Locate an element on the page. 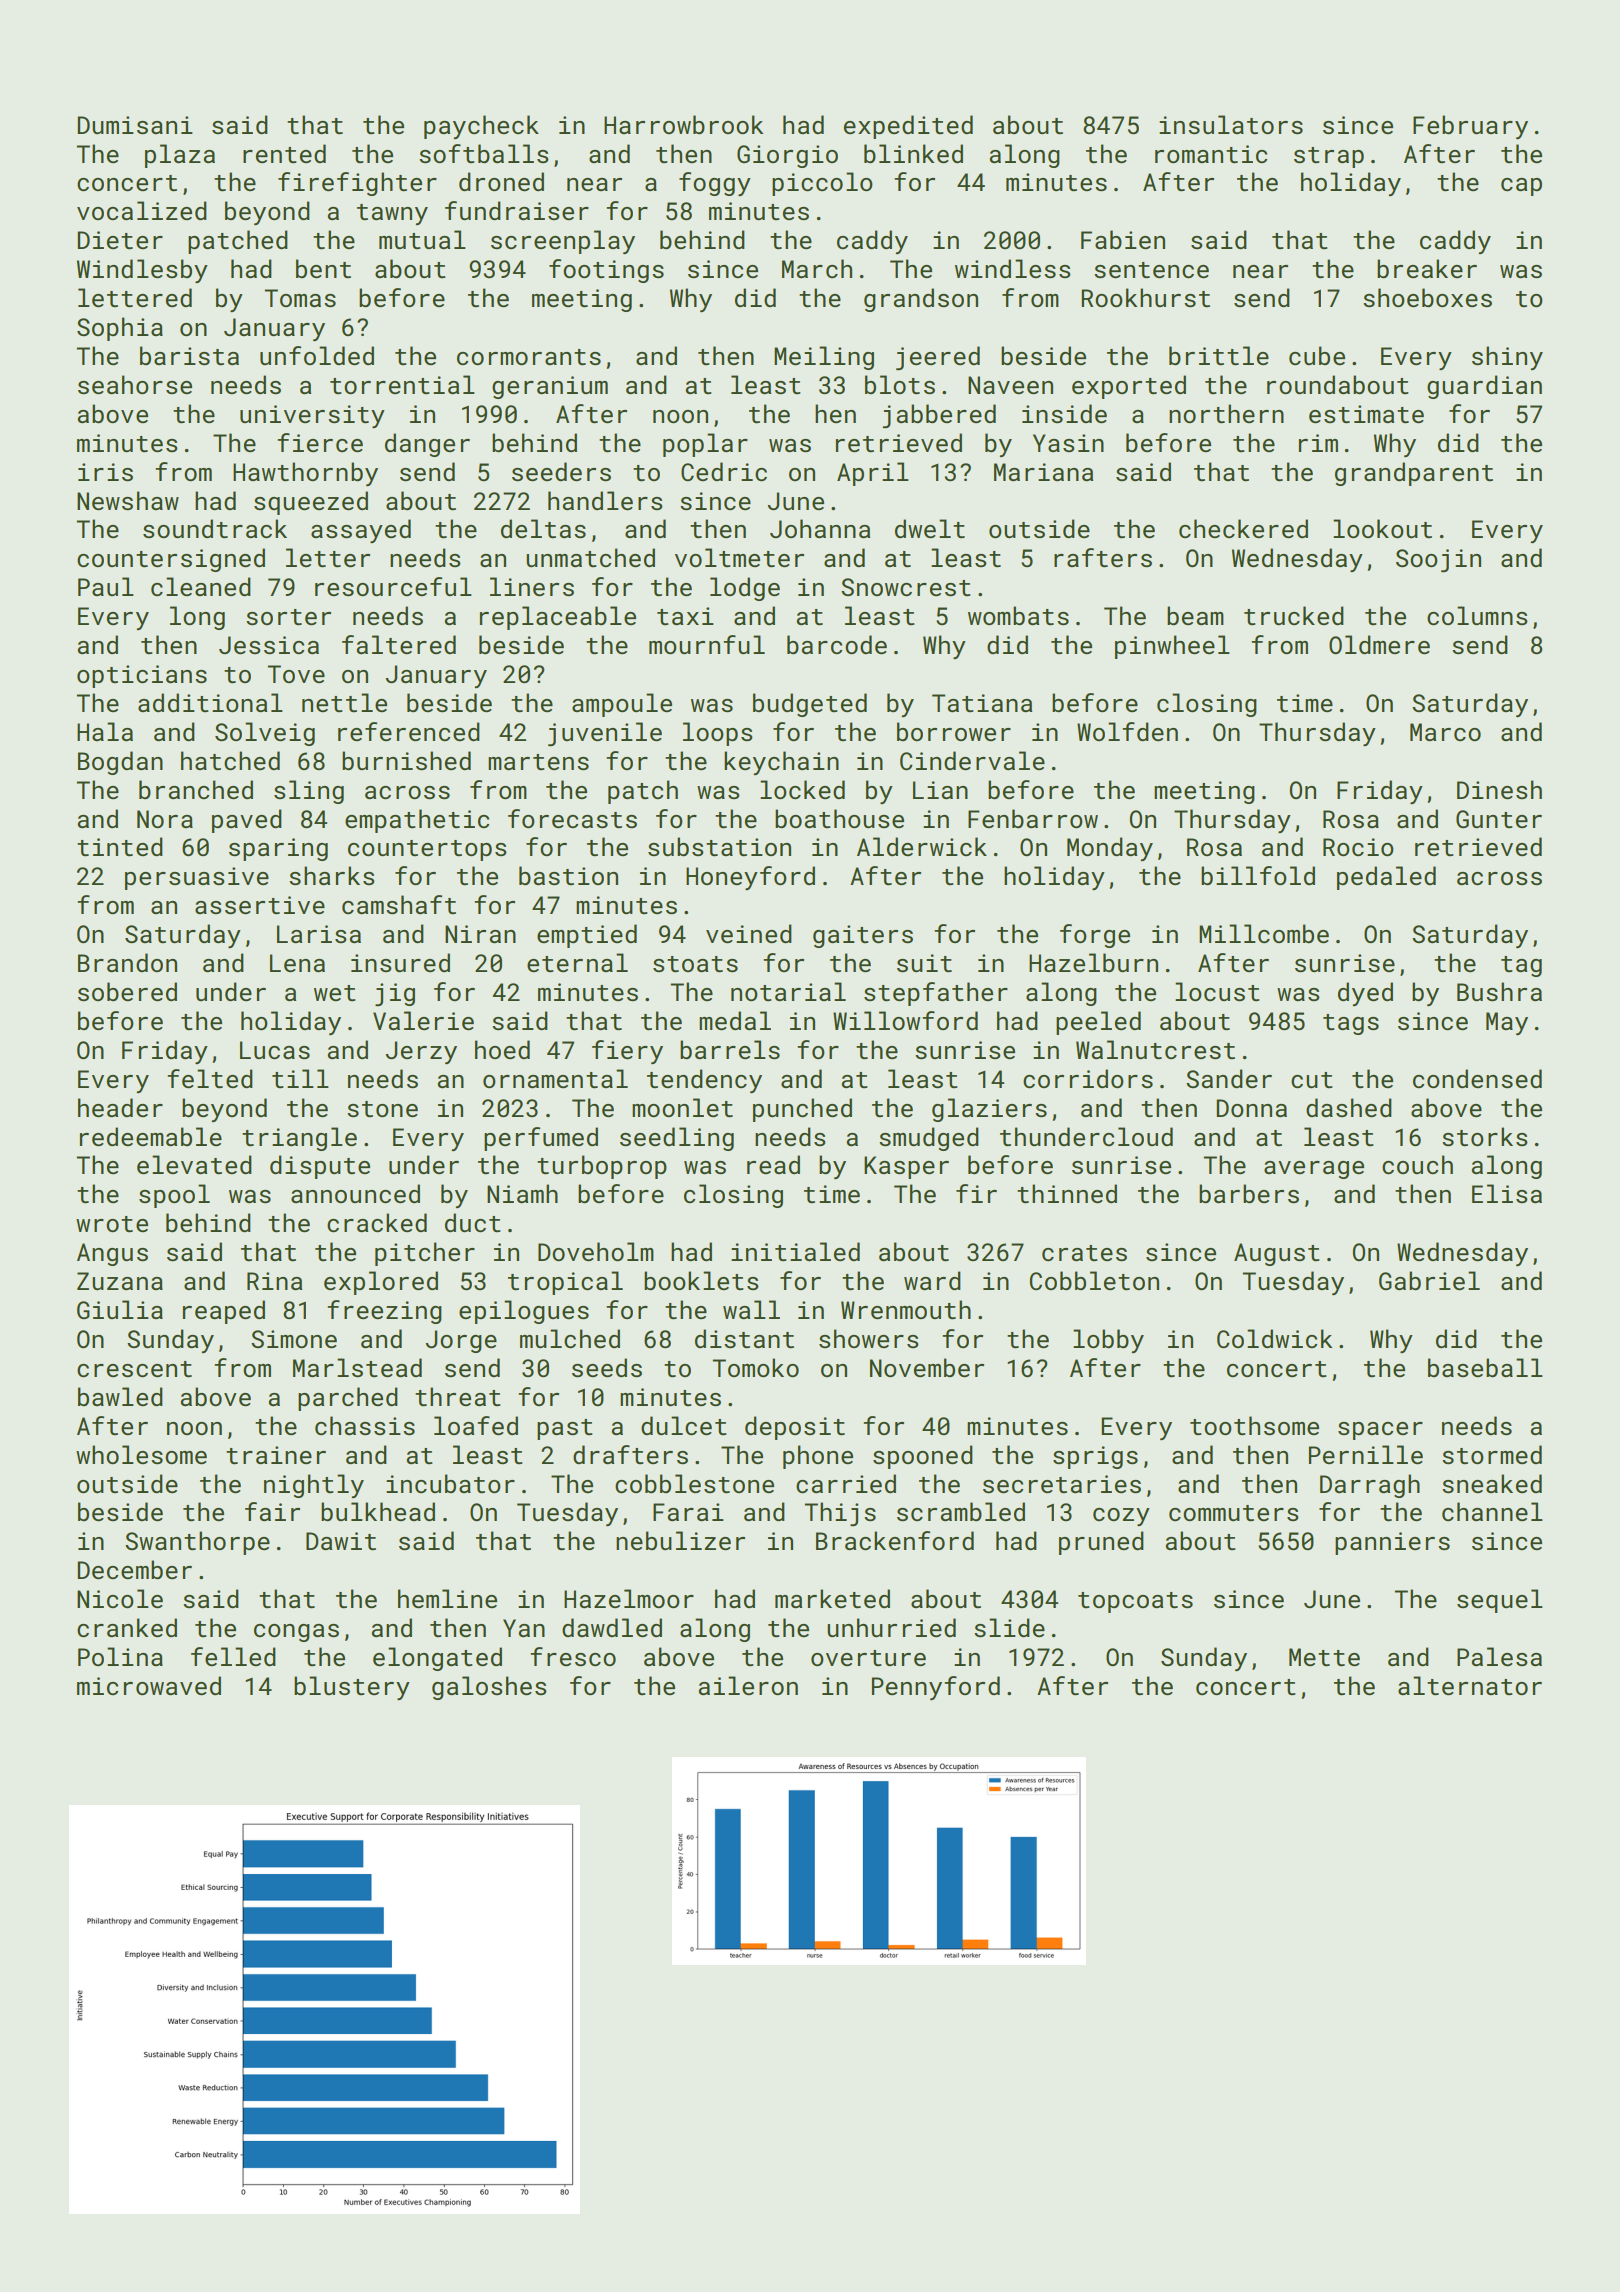 The width and height of the document is (1620, 2292). Gunter is located at coordinates (1499, 819).
